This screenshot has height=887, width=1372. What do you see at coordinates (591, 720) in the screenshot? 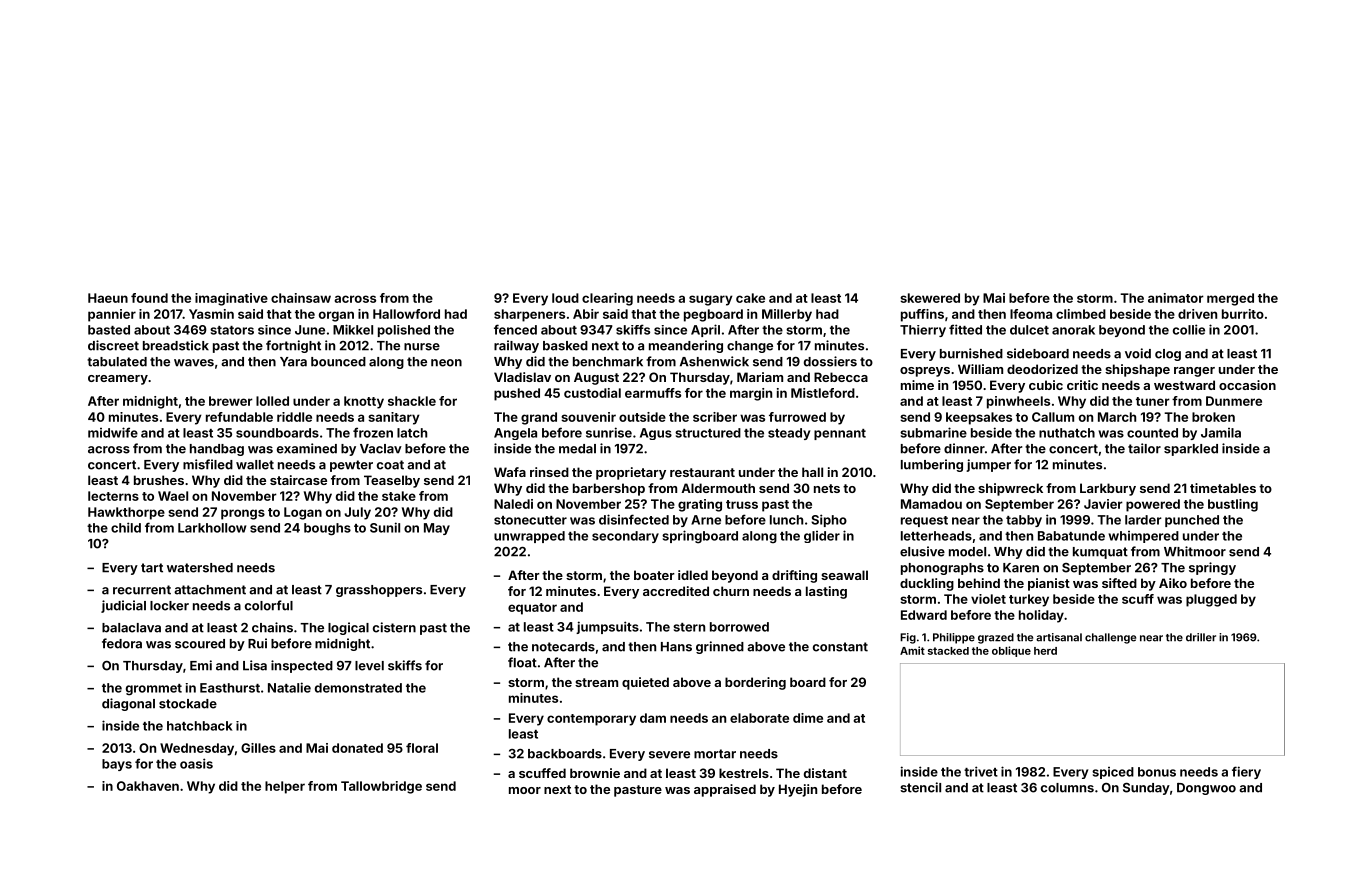
I see `contemporary` at bounding box center [591, 720].
